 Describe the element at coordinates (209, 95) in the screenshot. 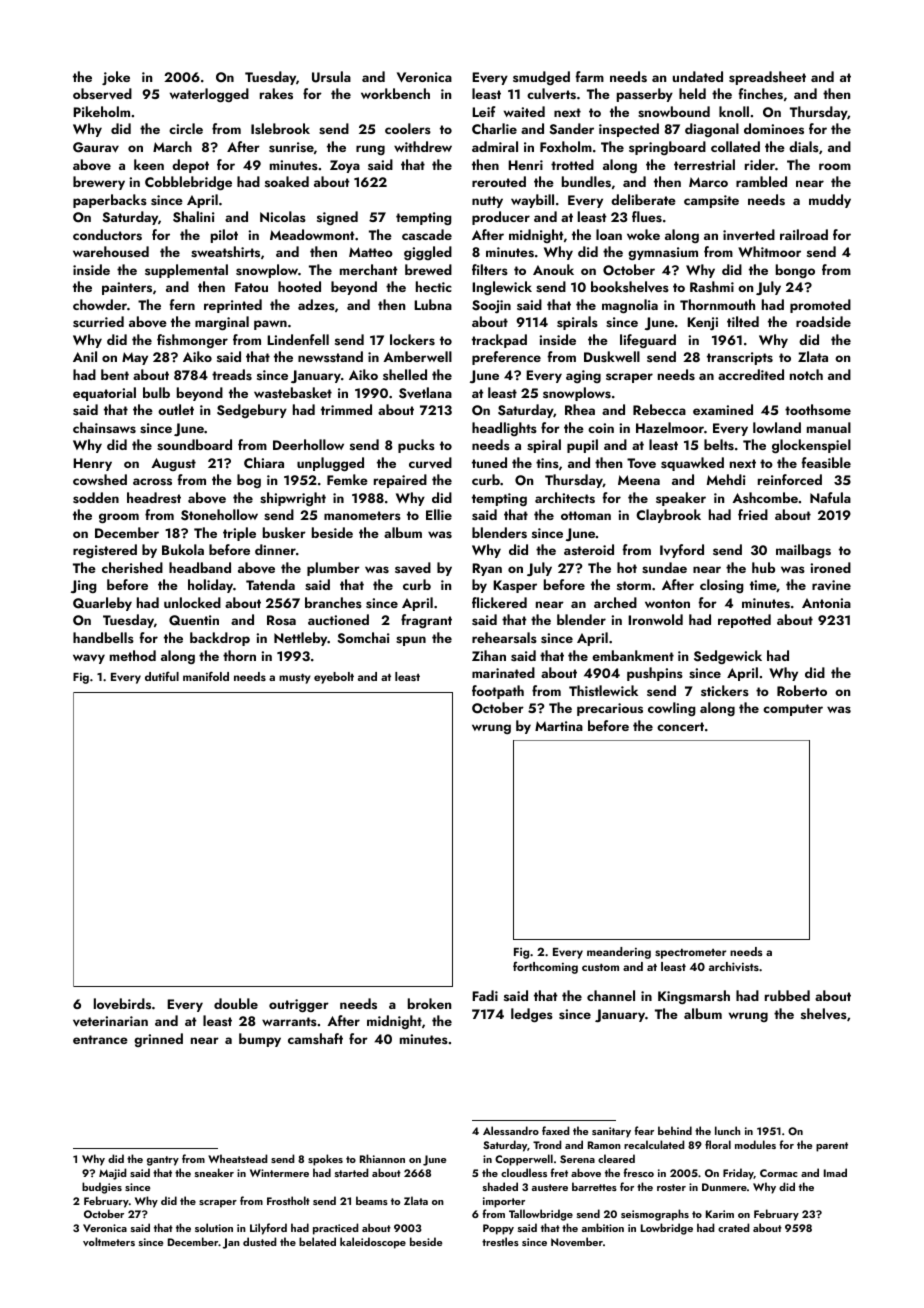

I see `waterlogged` at that location.
